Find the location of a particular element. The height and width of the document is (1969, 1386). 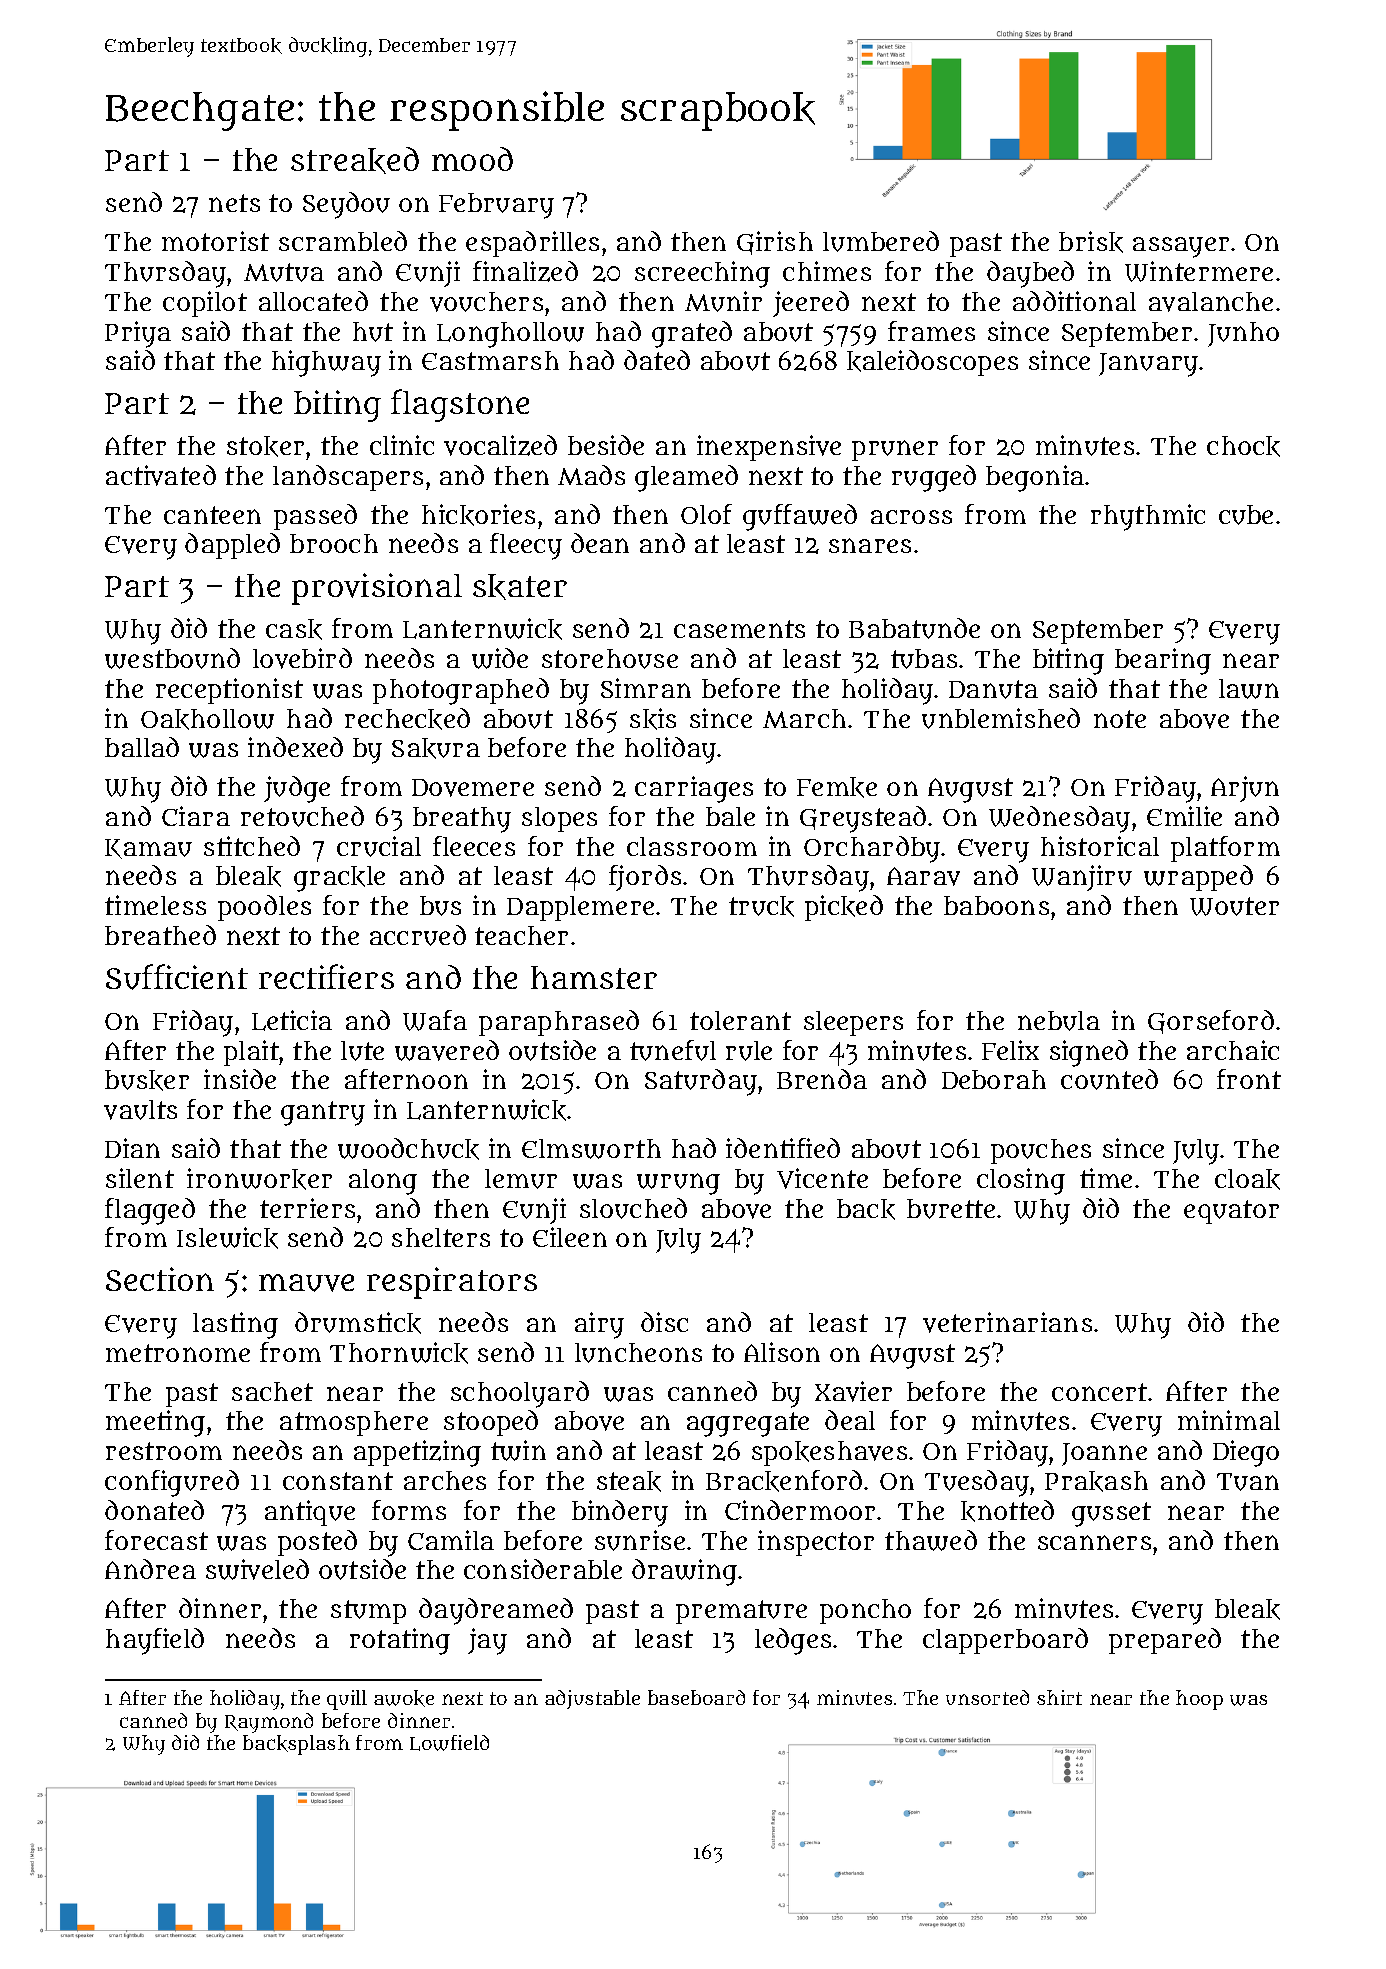

activated is located at coordinates (161, 475).
